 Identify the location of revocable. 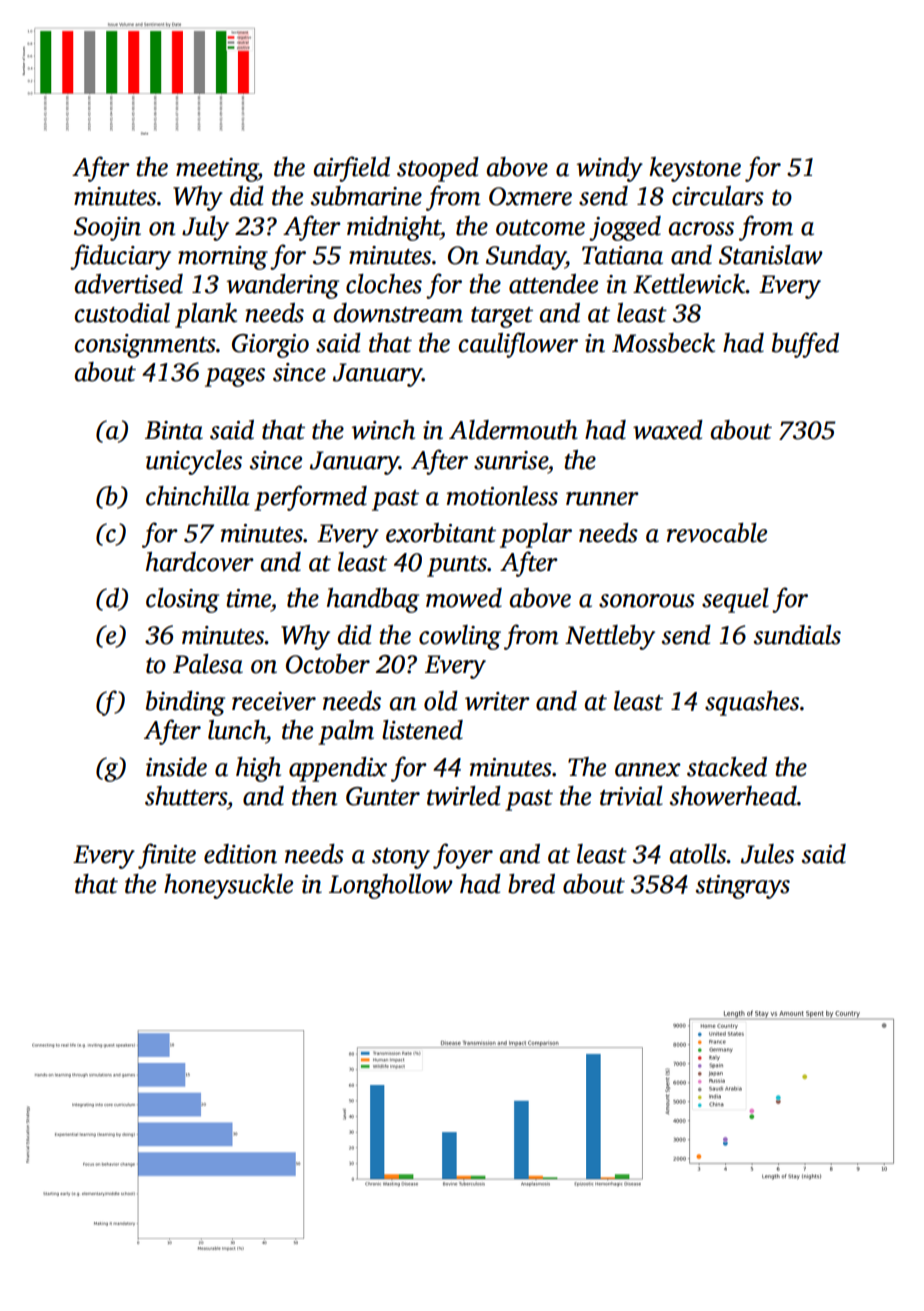
(717, 533).
